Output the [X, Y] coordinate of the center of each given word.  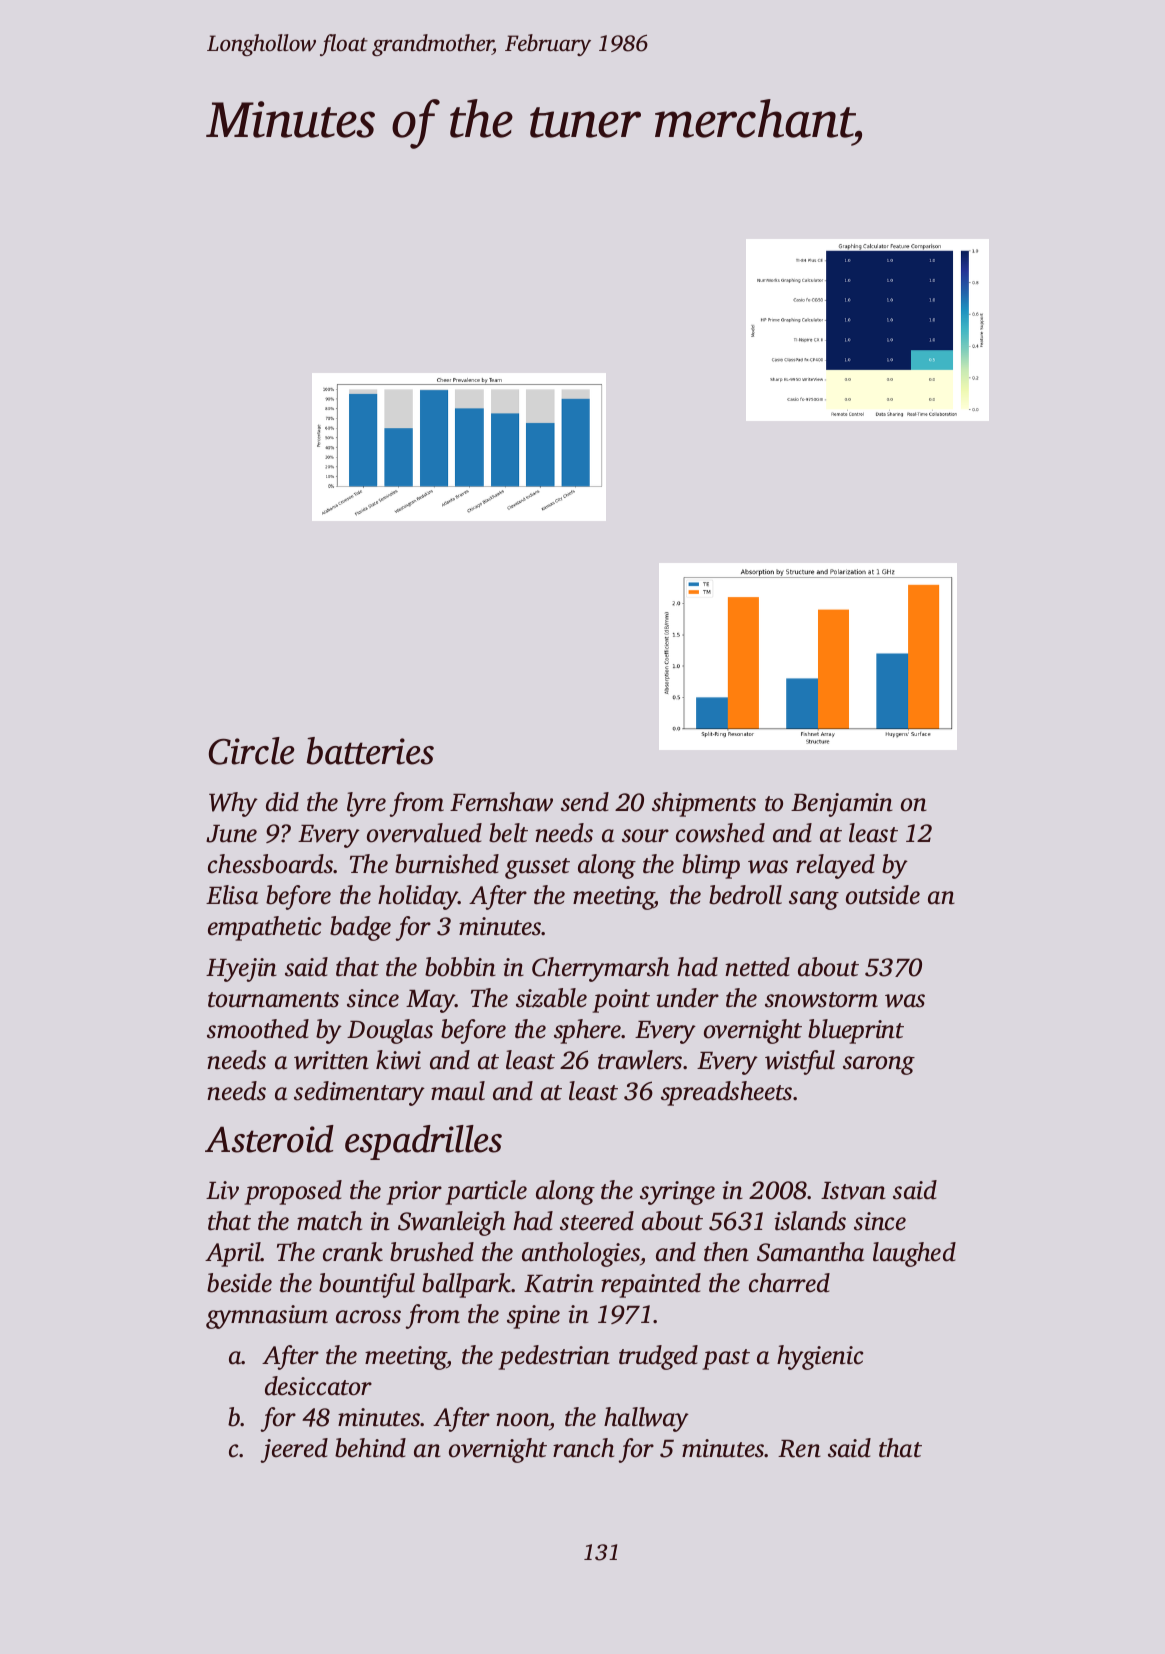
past [726, 1359]
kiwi [398, 1060]
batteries [370, 751]
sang [814, 900]
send [585, 802]
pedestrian [554, 1357]
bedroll [745, 895]
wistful [800, 1062]
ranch [583, 1448]
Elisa [232, 895]
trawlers [640, 1060]
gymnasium [267, 1317]
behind [370, 1448]
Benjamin [842, 805]
